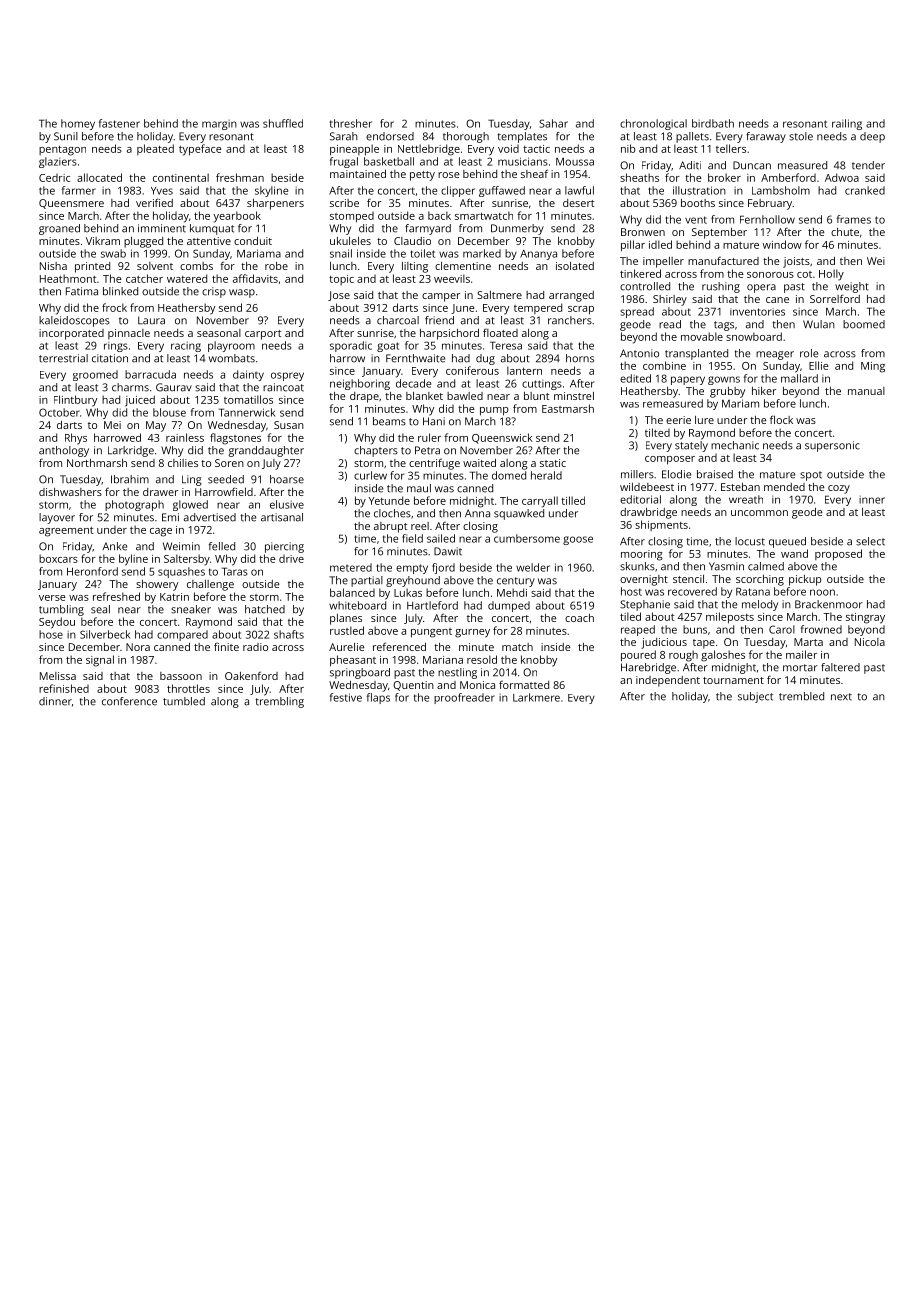 The height and width of the page is (1308, 924). Describe the element at coordinates (443, 568) in the page. I see `fjord` at that location.
